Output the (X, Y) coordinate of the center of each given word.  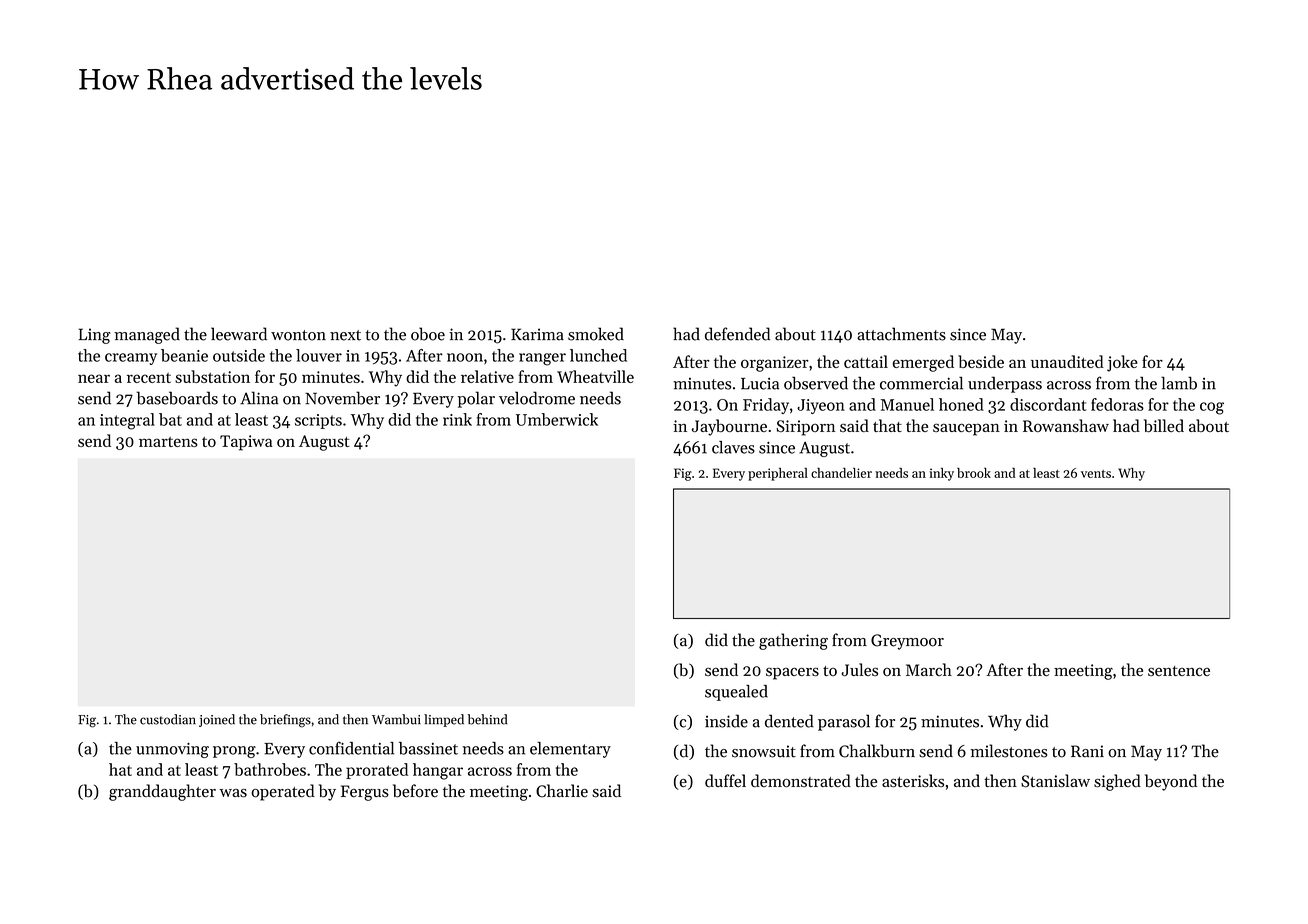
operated (283, 792)
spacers (792, 673)
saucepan (966, 429)
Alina (259, 398)
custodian (168, 719)
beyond (1171, 782)
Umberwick (557, 419)
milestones (1008, 751)
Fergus (365, 793)
